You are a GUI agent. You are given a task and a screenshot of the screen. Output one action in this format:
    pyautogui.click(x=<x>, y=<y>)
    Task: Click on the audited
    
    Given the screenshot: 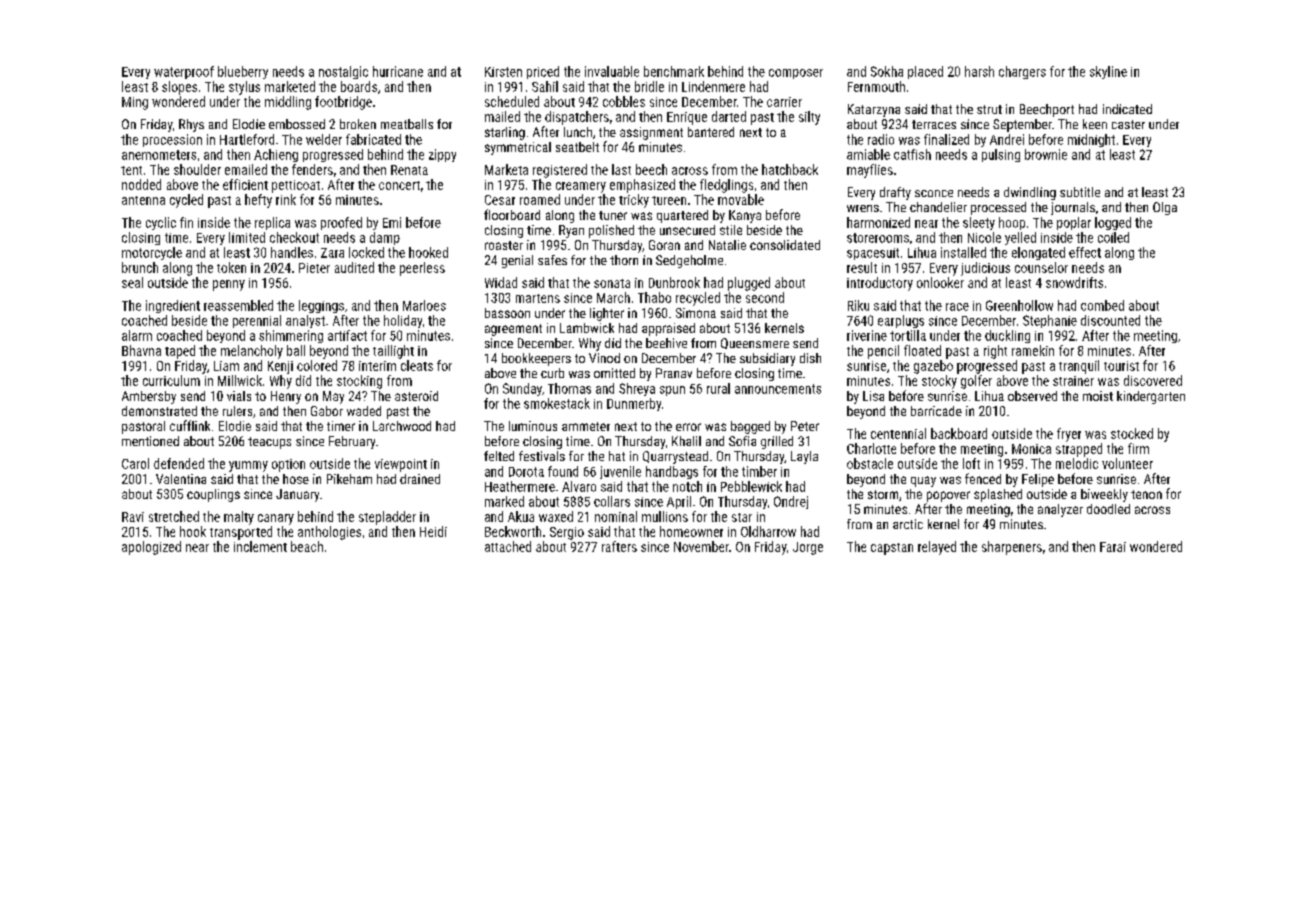 What is the action you would take?
    pyautogui.click(x=354, y=267)
